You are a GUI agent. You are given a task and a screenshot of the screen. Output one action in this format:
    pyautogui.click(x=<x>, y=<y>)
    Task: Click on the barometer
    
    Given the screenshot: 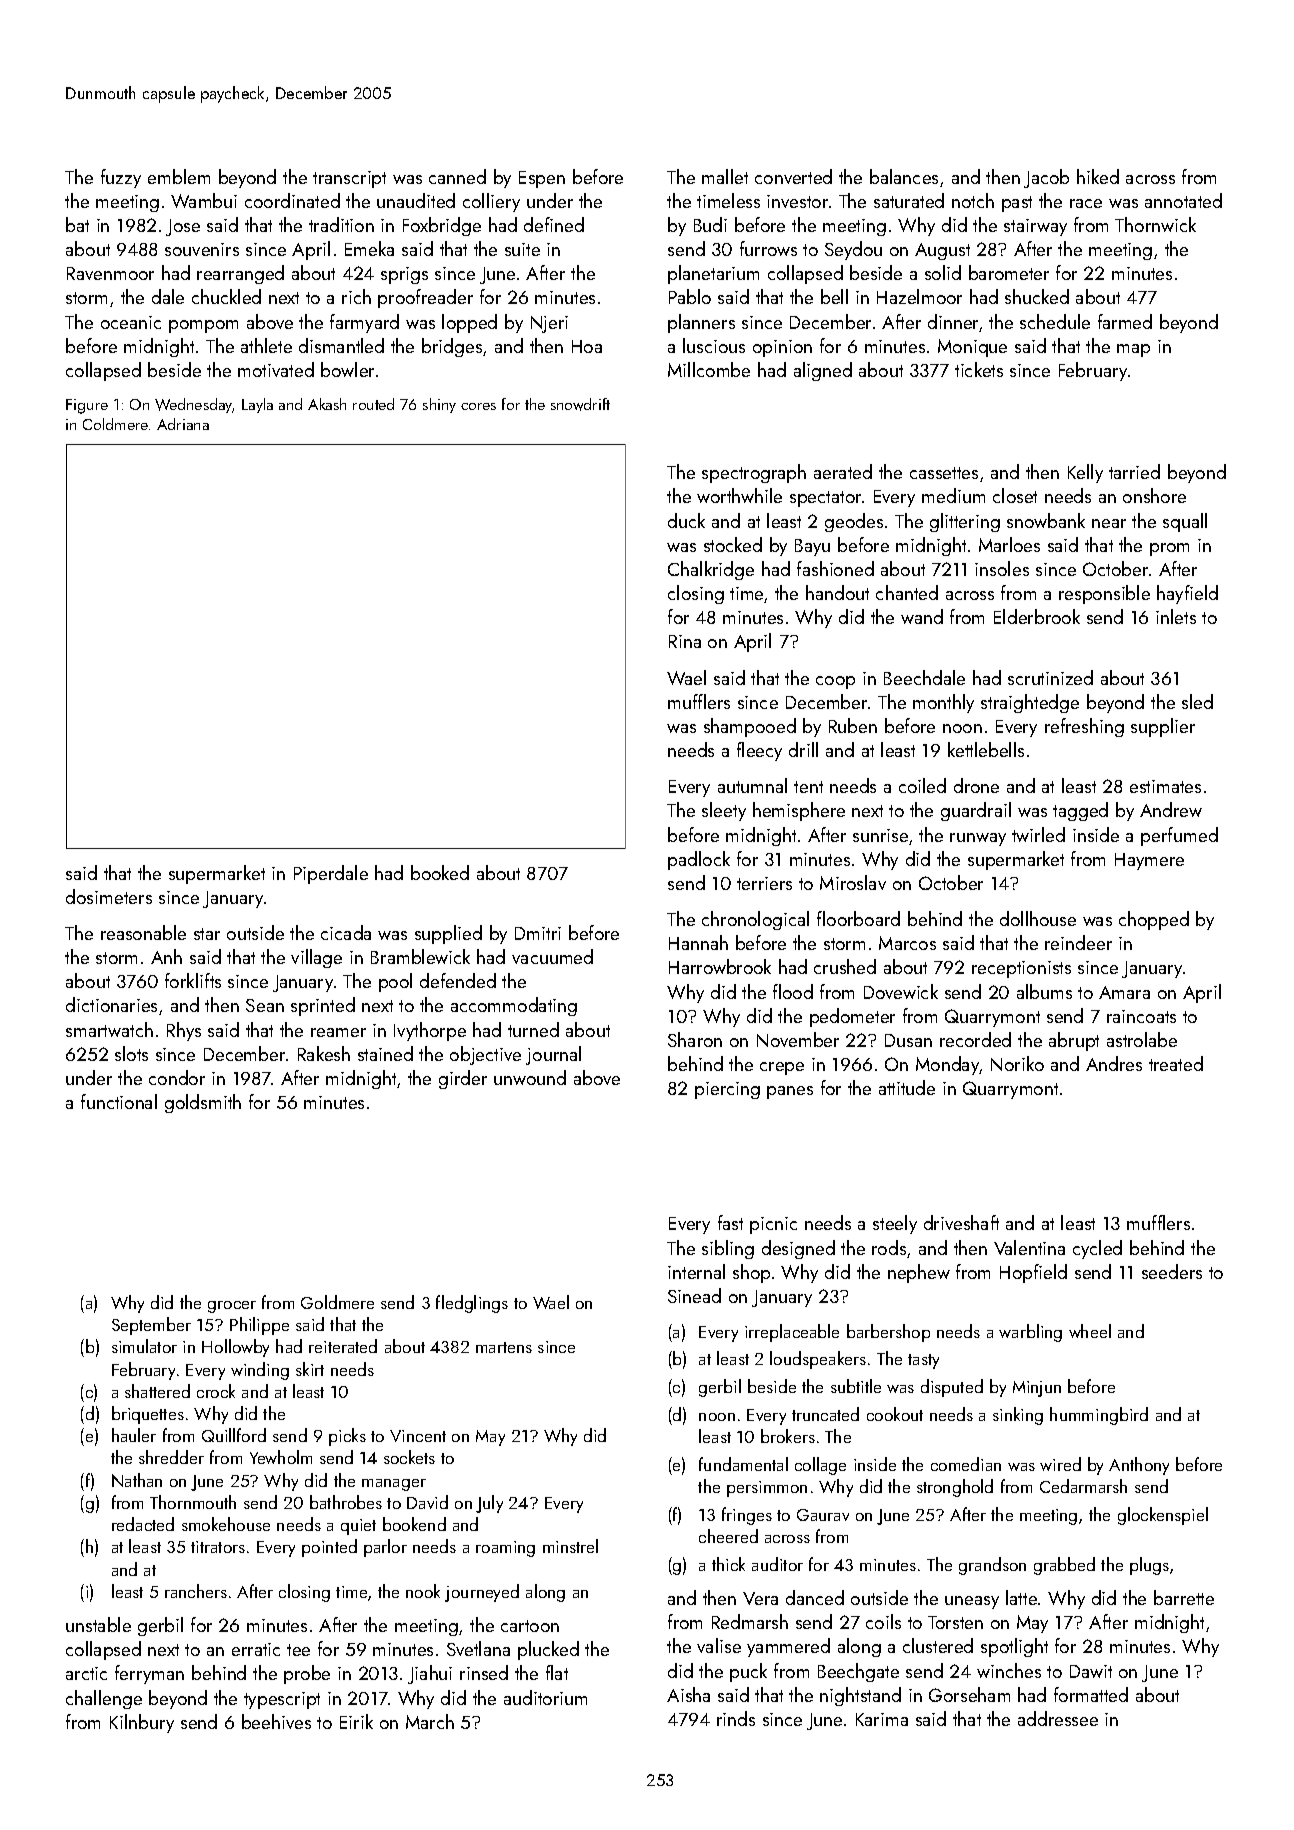 What is the action you would take?
    pyautogui.click(x=1009, y=272)
